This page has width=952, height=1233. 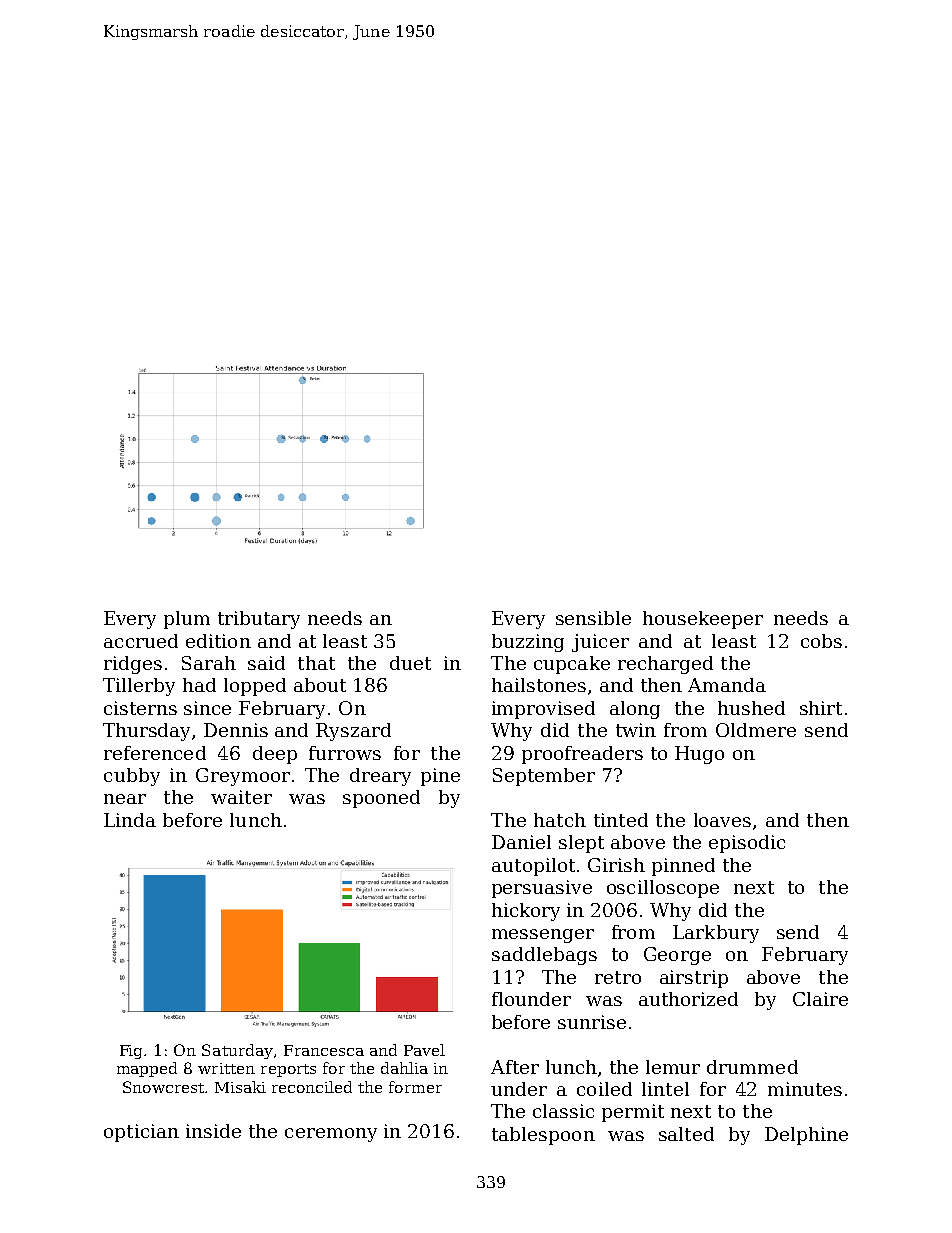 What do you see at coordinates (130, 820) in the page?
I see `Linda` at bounding box center [130, 820].
